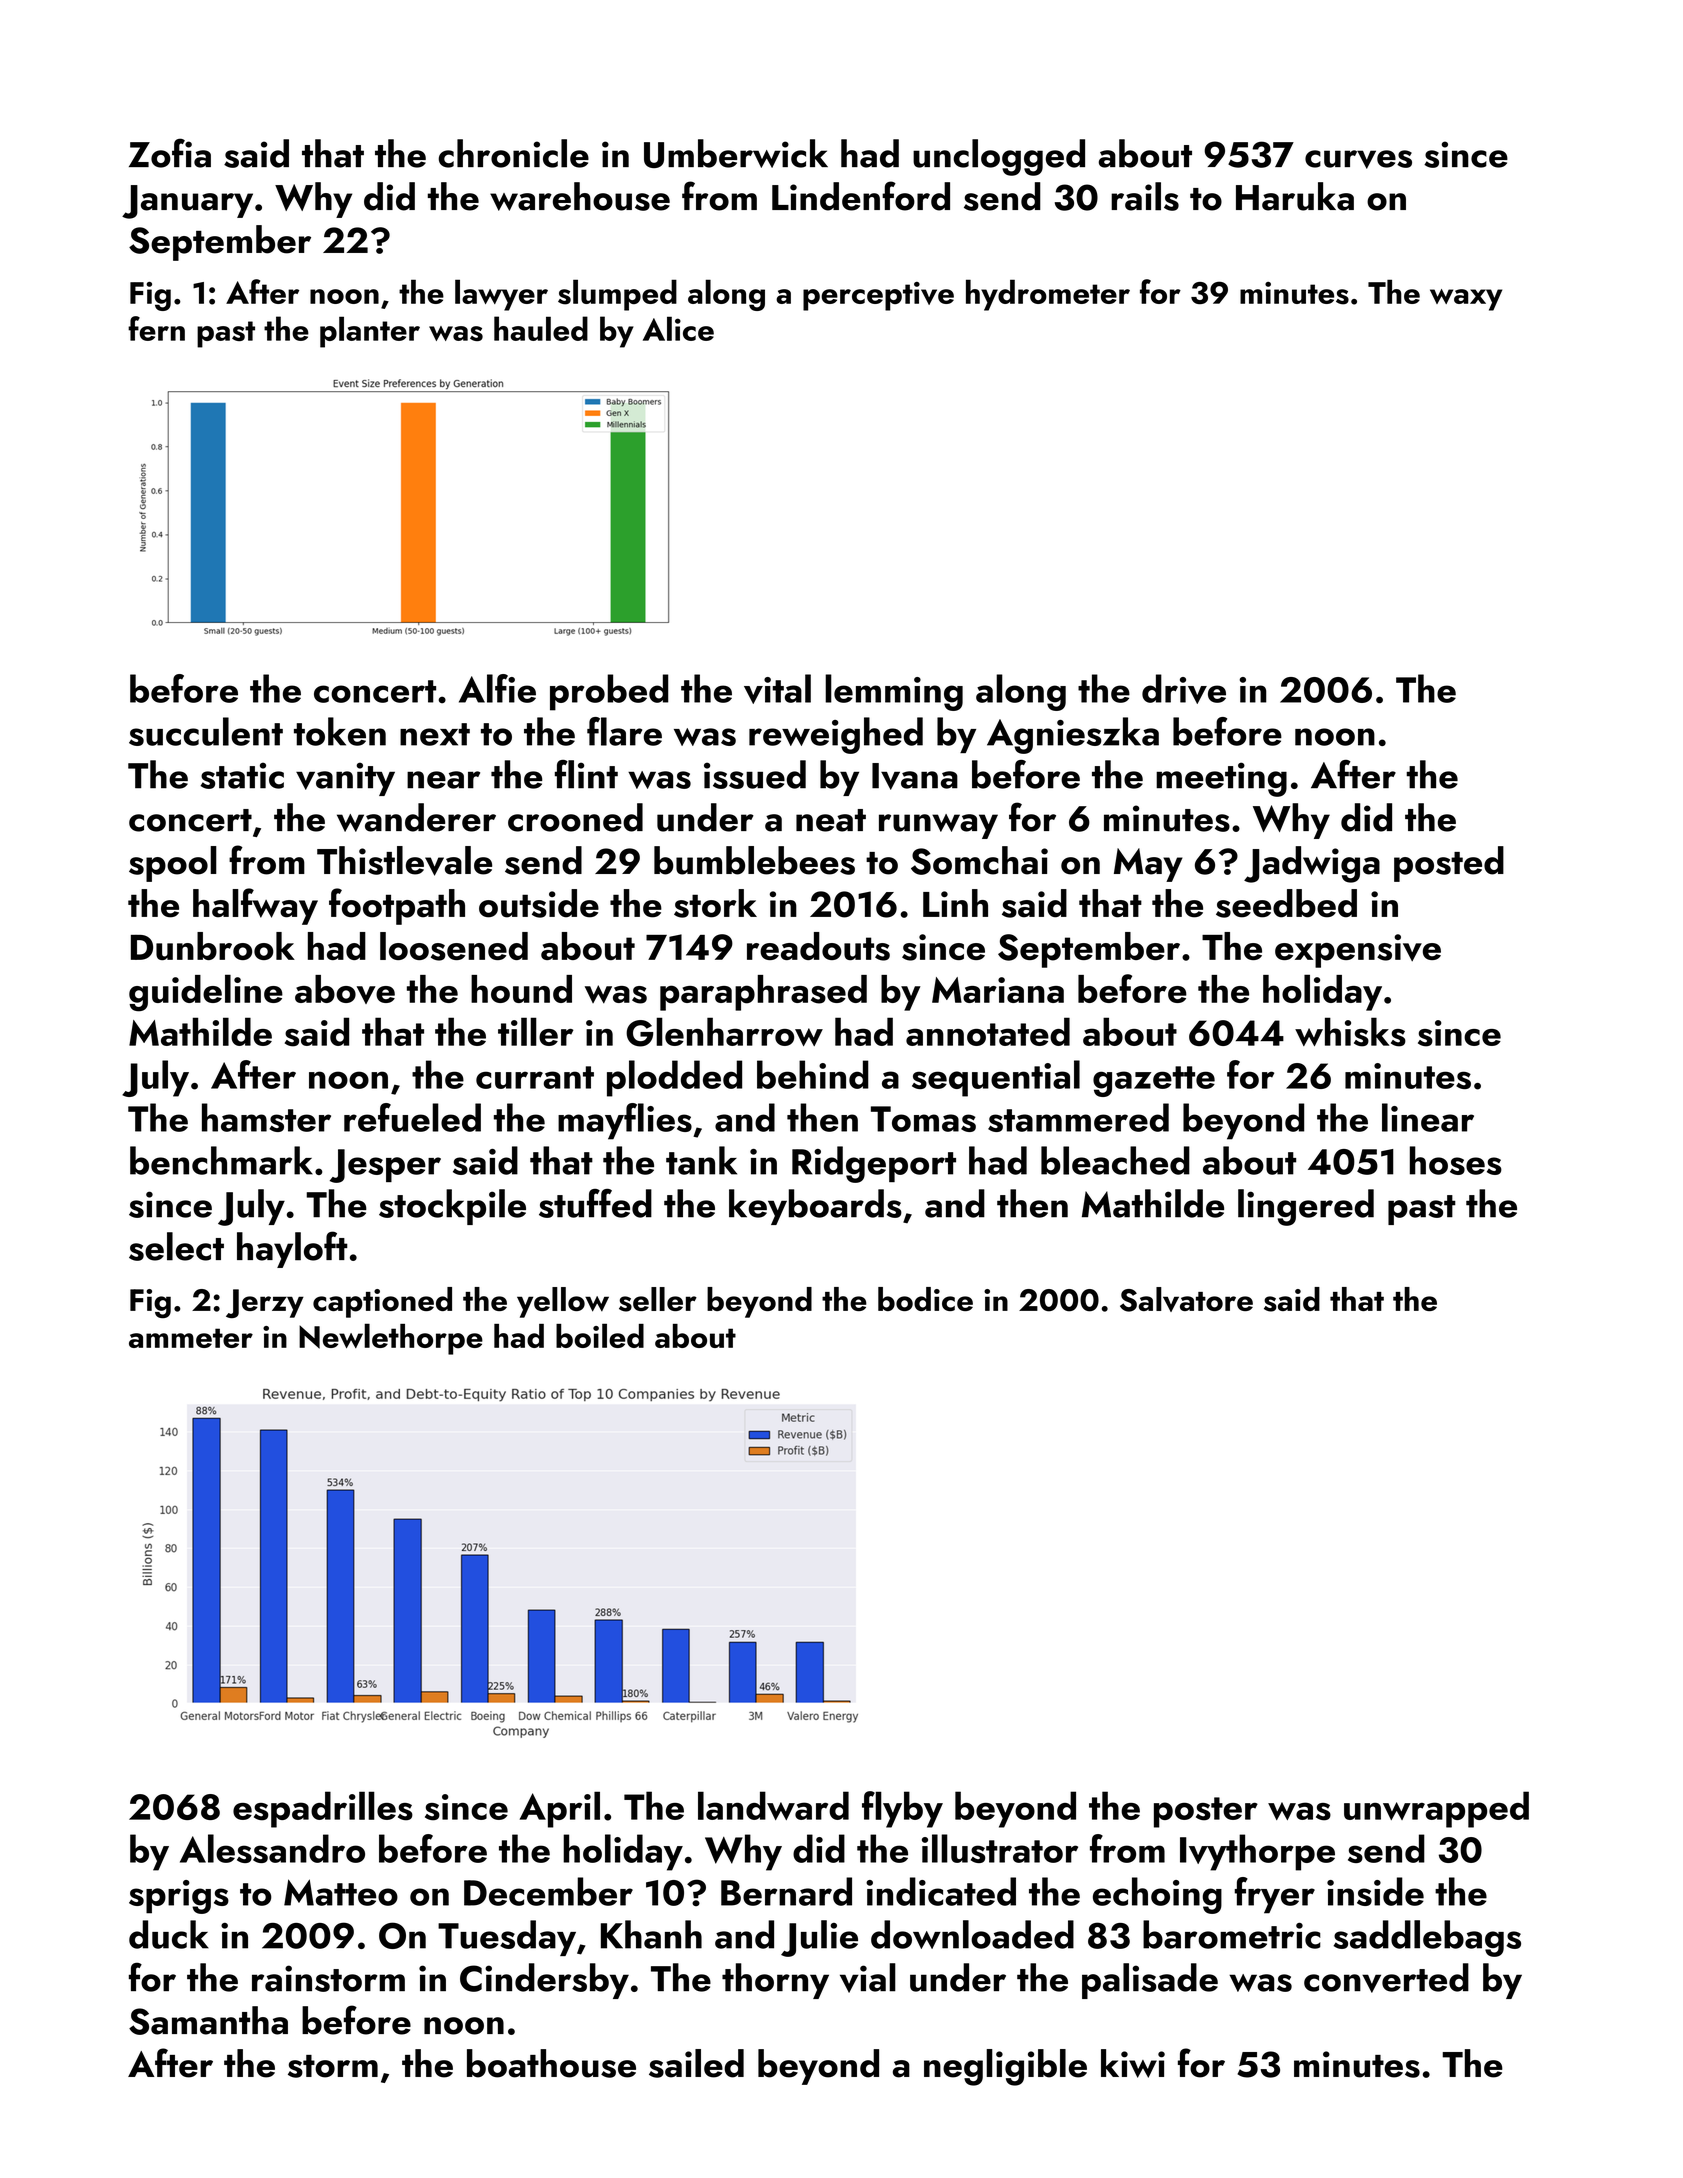 This image has width=1683, height=2178. I want to click on Alfie, so click(497, 688).
